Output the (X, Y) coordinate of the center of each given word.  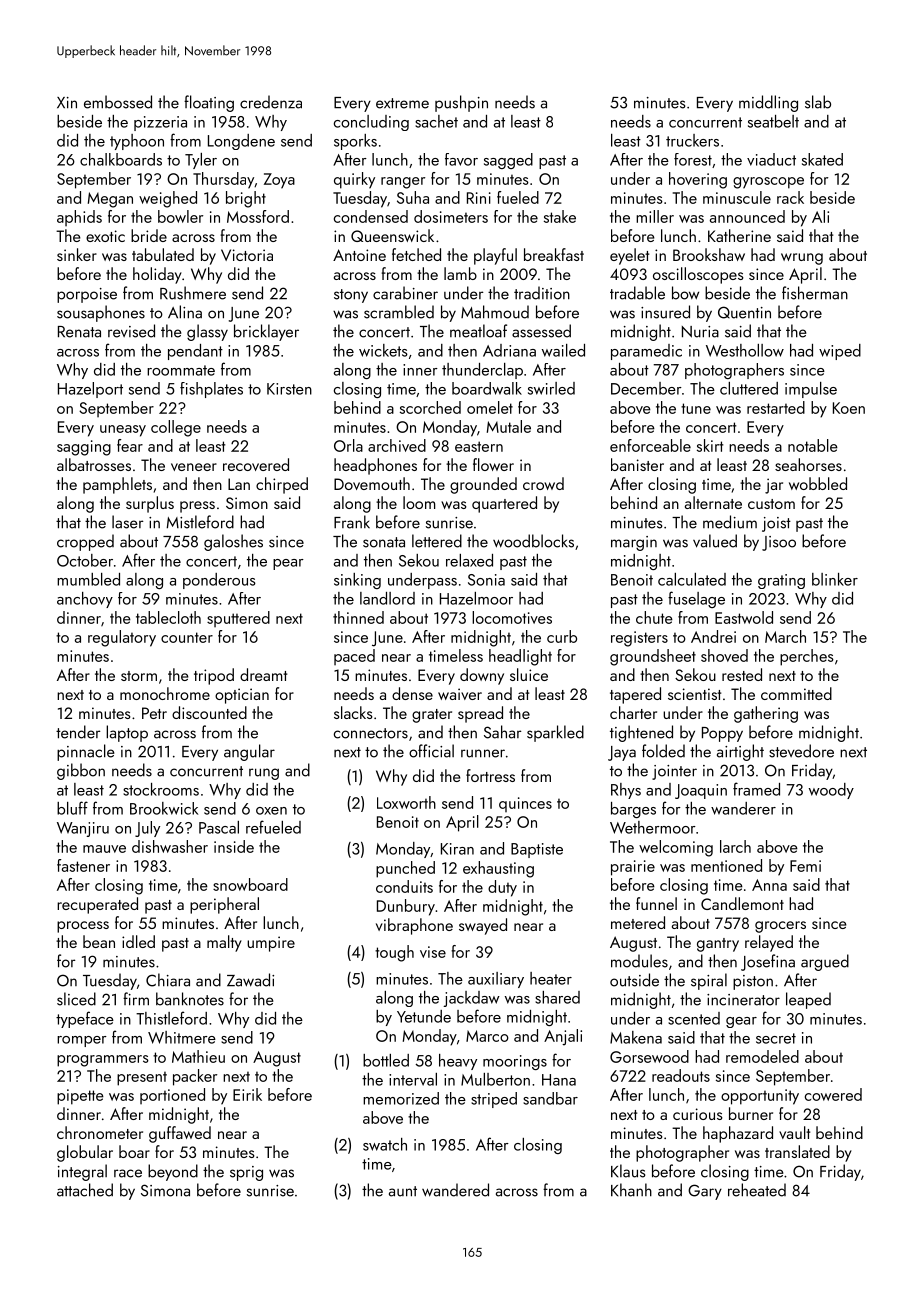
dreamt (263, 674)
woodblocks (533, 541)
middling (768, 103)
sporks (355, 142)
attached (85, 1190)
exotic (105, 236)
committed (796, 693)
